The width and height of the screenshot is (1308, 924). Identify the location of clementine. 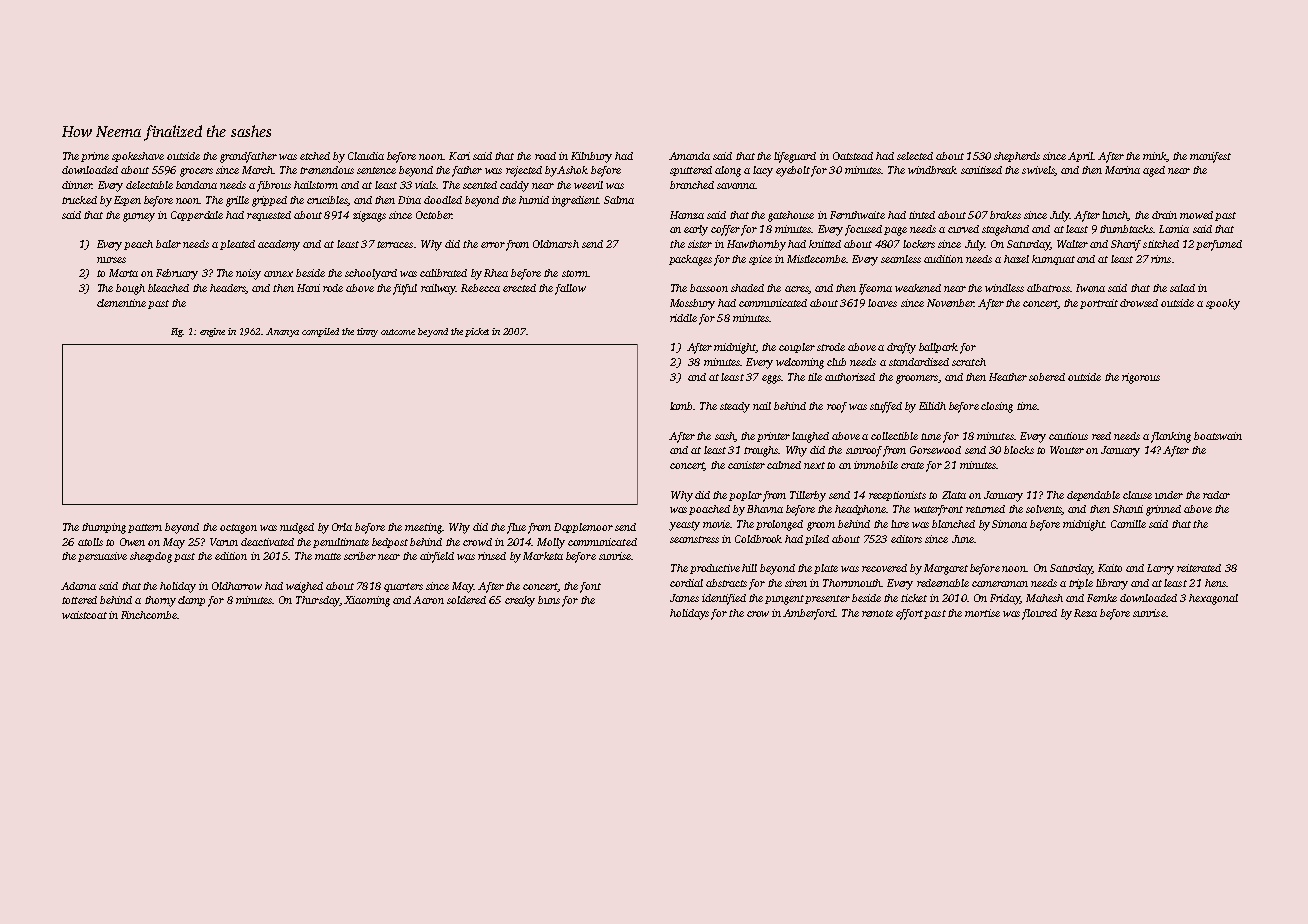
(121, 303).
